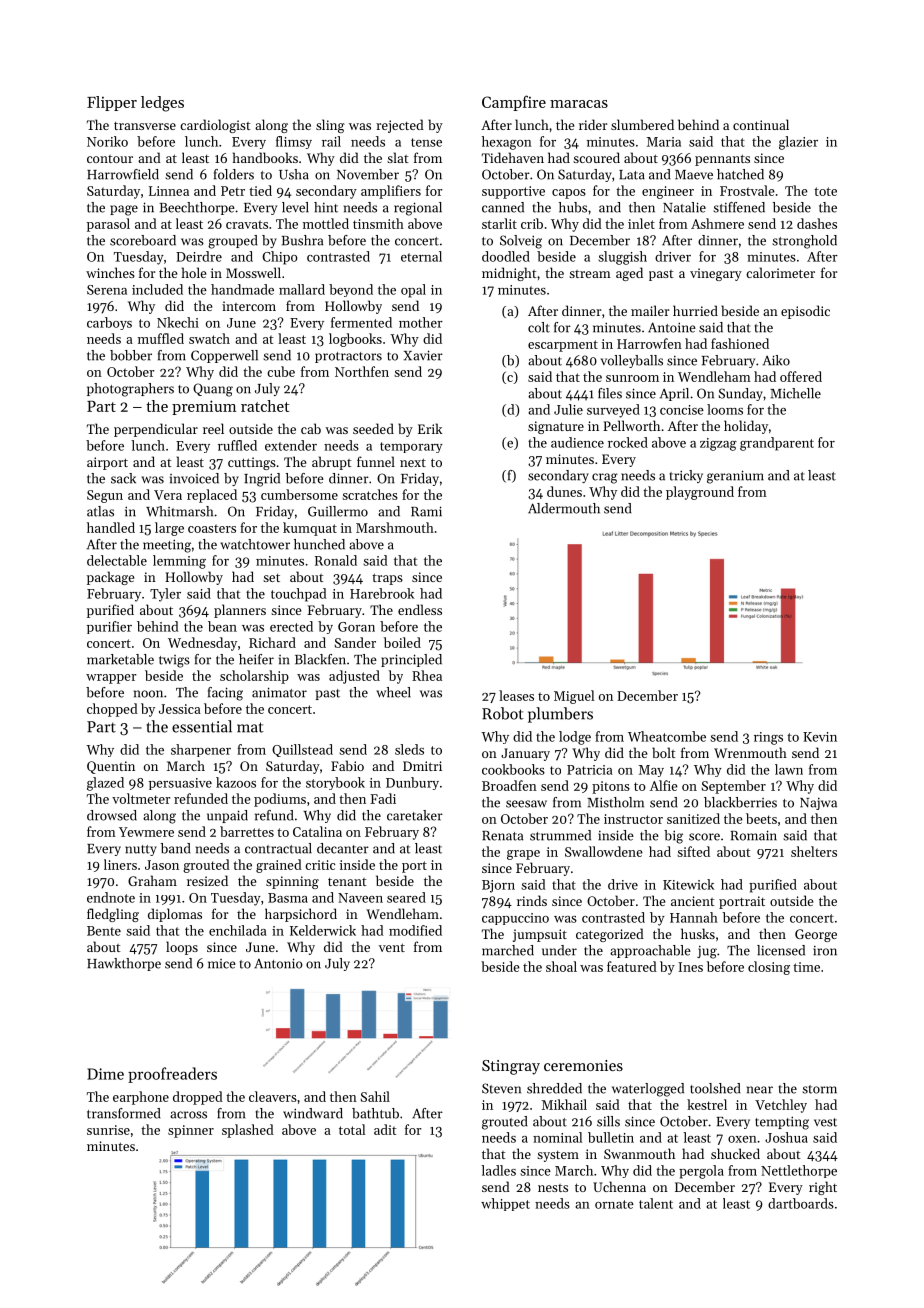 The image size is (924, 1308). What do you see at coordinates (400, 126) in the screenshot?
I see `rejected` at bounding box center [400, 126].
